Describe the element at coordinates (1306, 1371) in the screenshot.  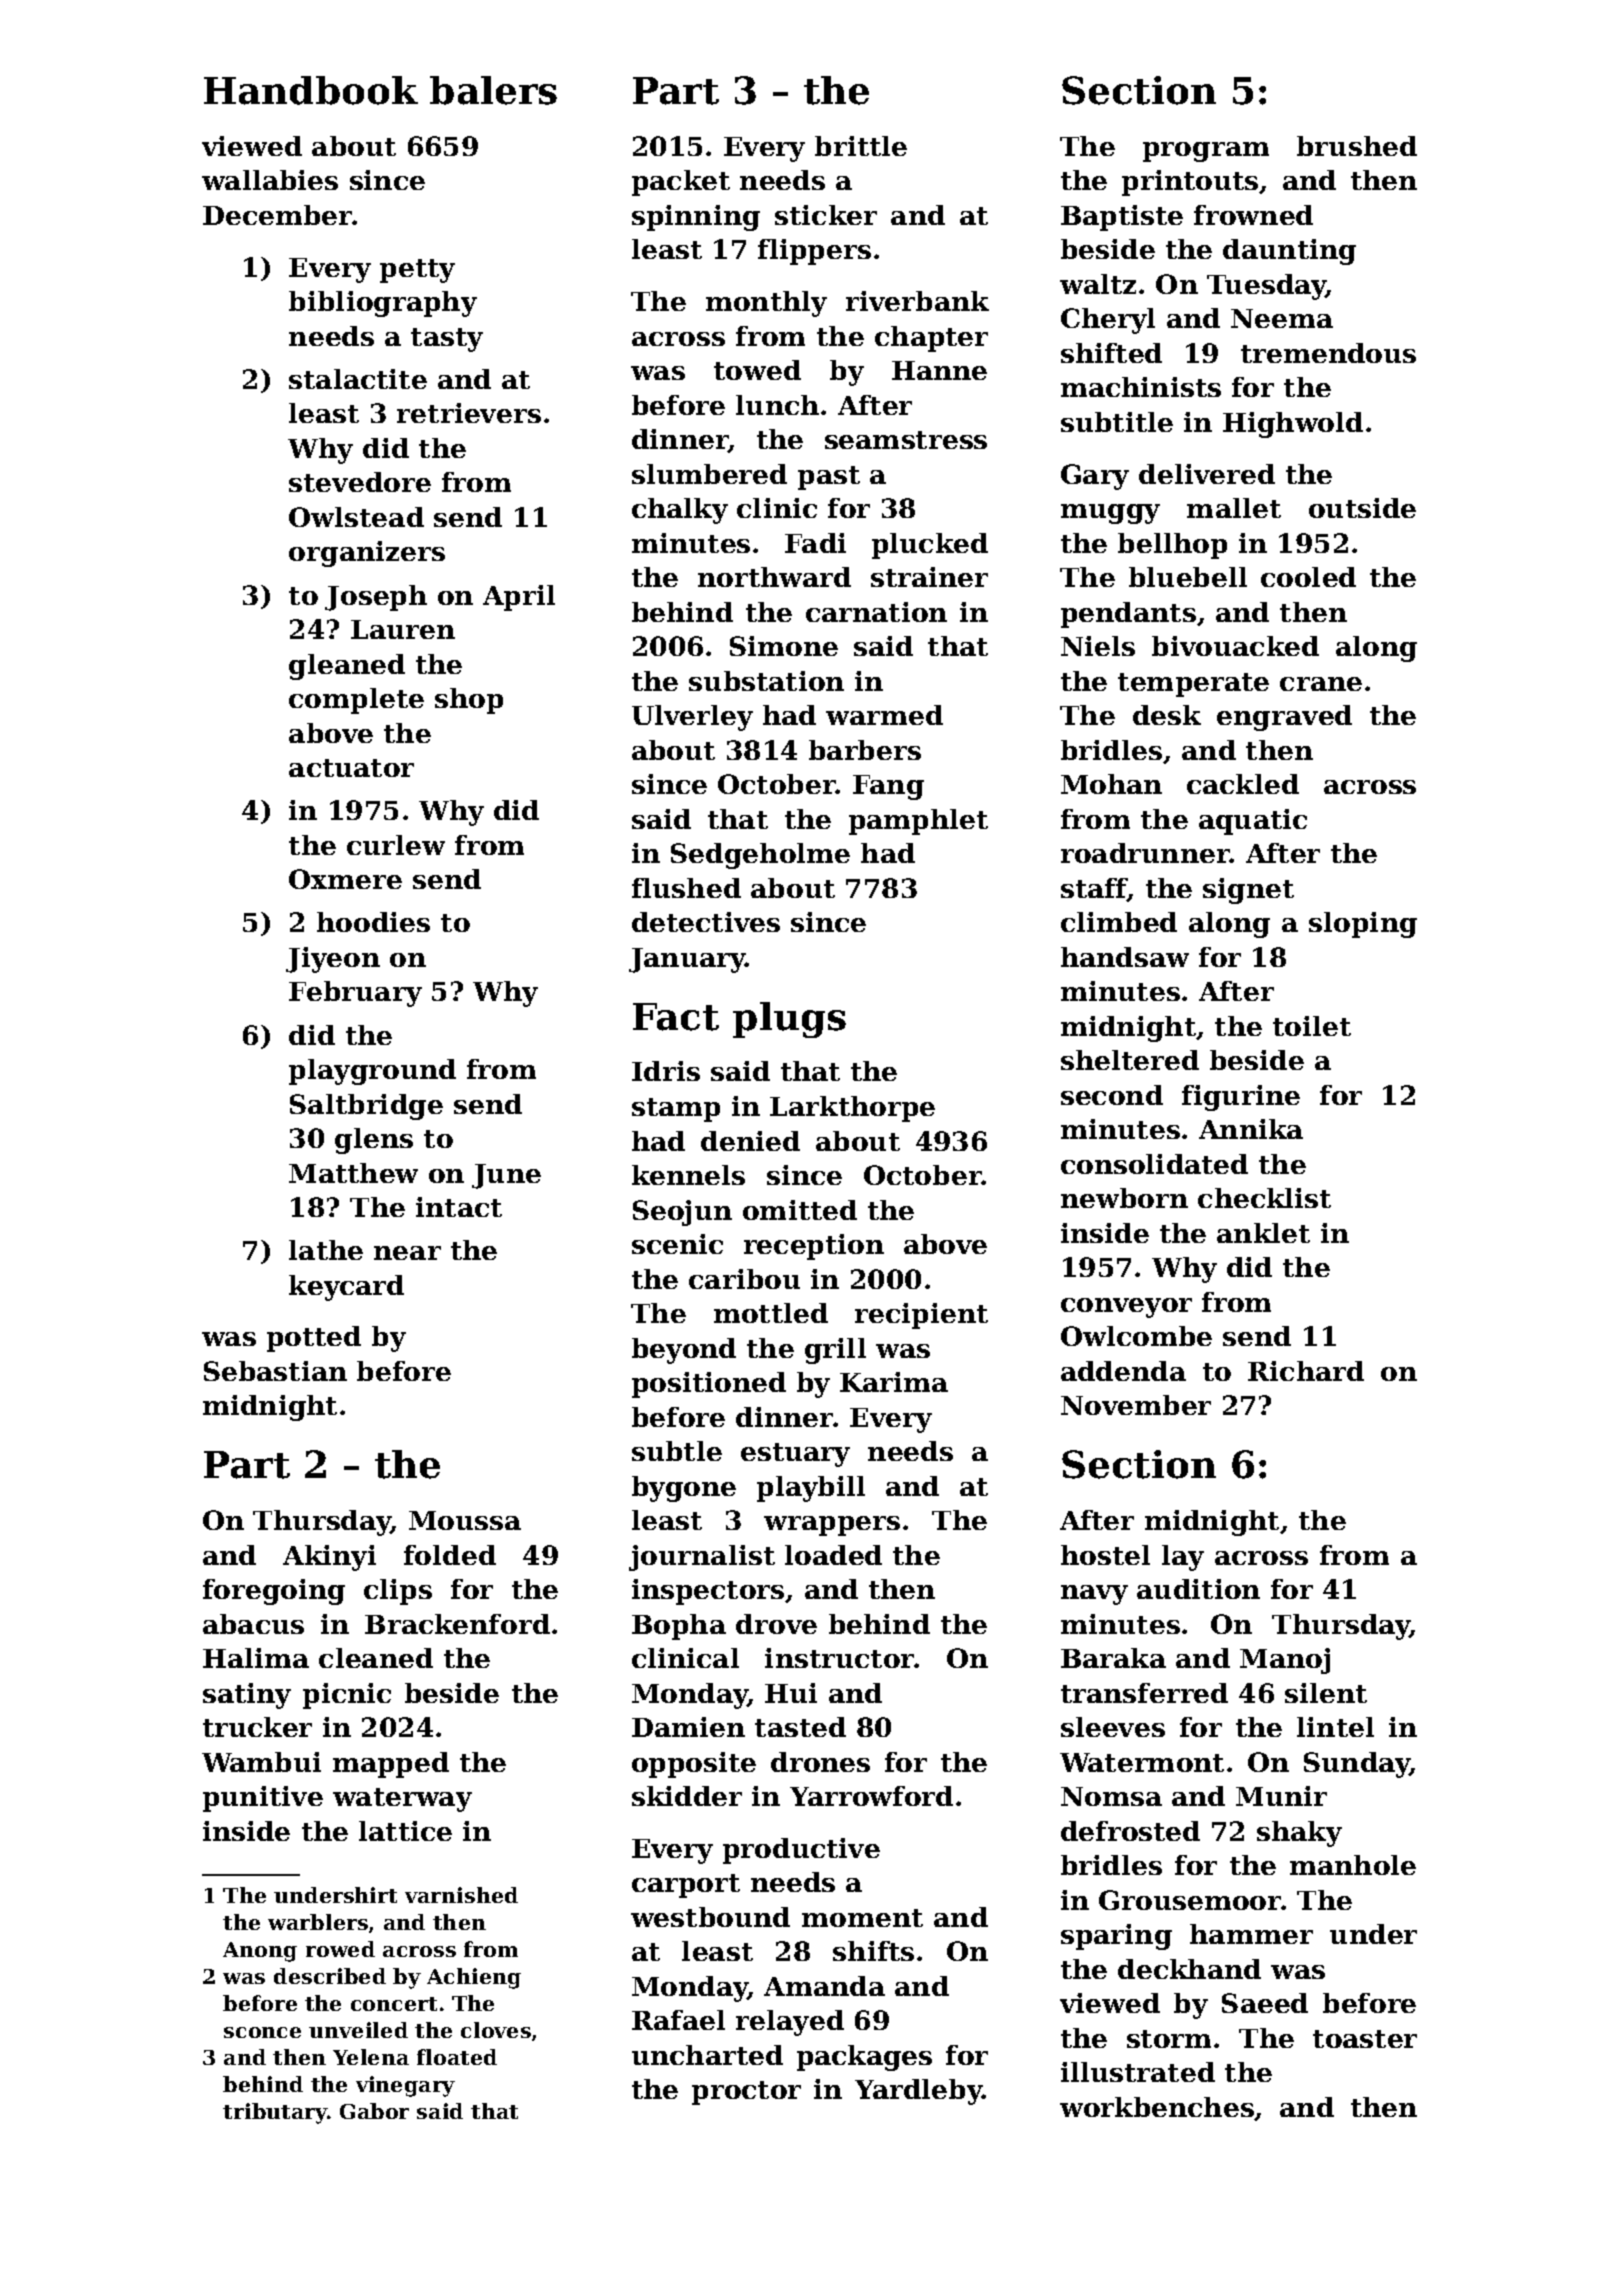
I see `Richard` at that location.
